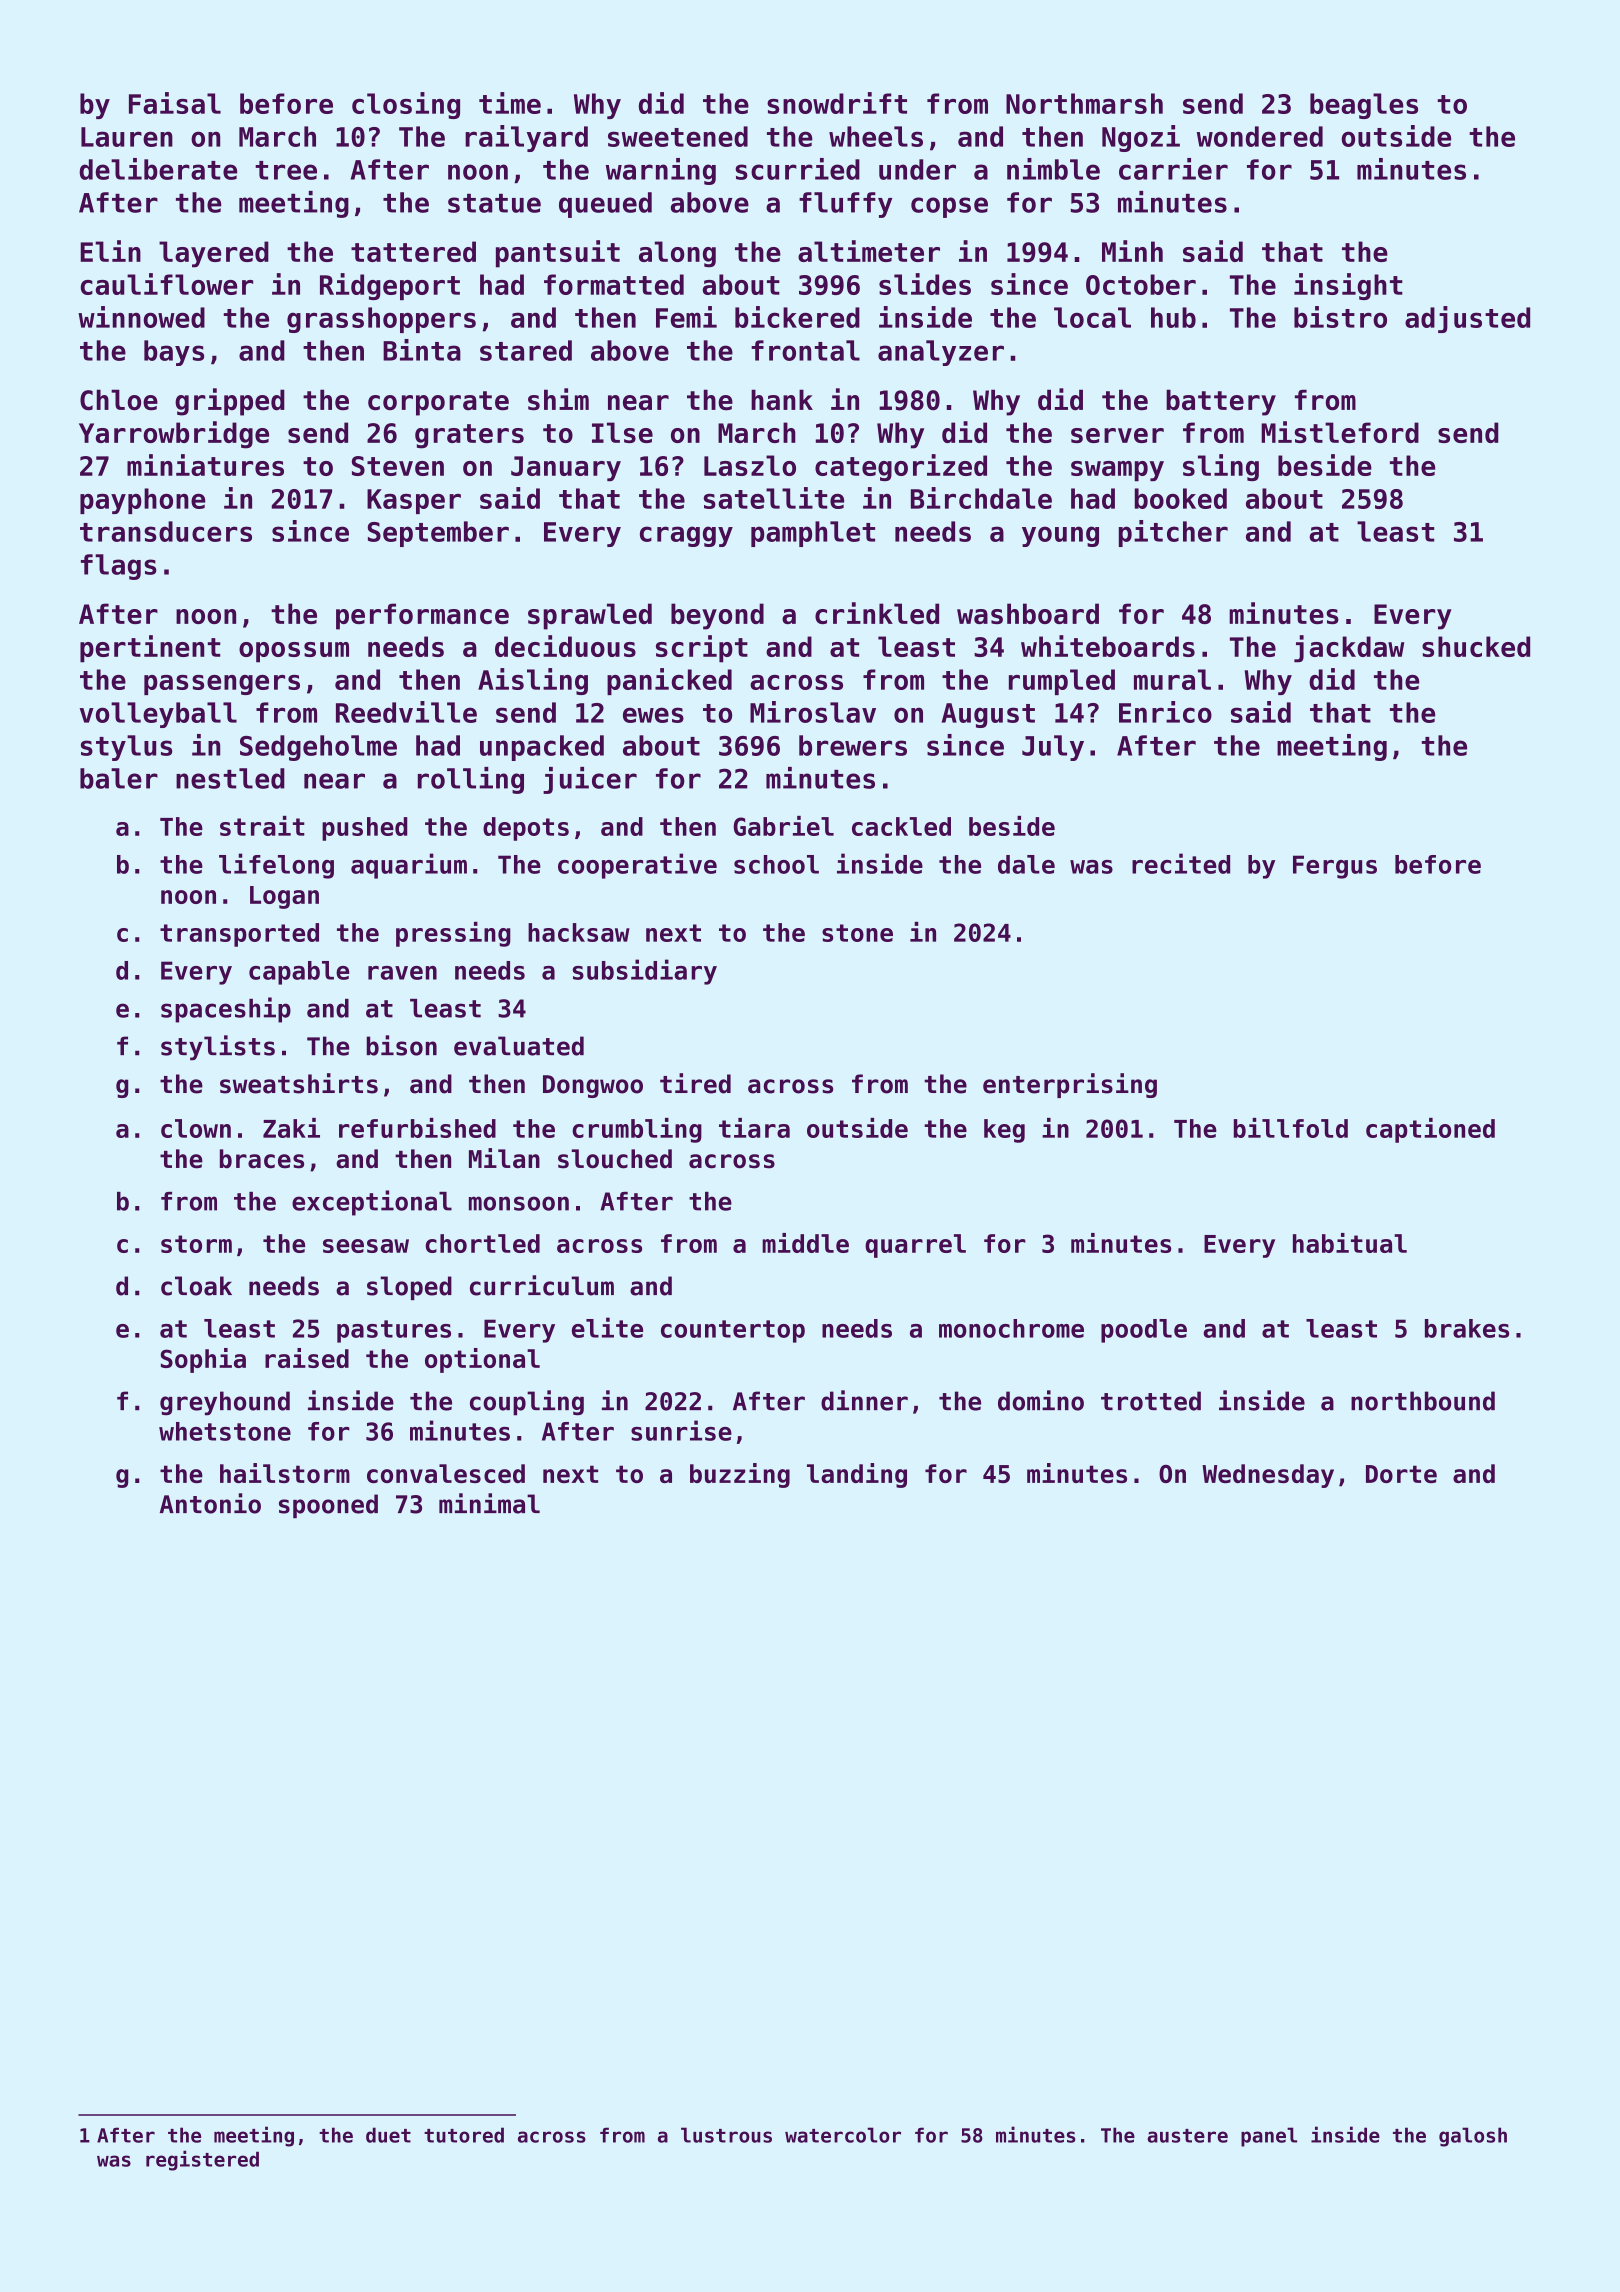  What do you see at coordinates (857, 1475) in the page?
I see `landing` at bounding box center [857, 1475].
